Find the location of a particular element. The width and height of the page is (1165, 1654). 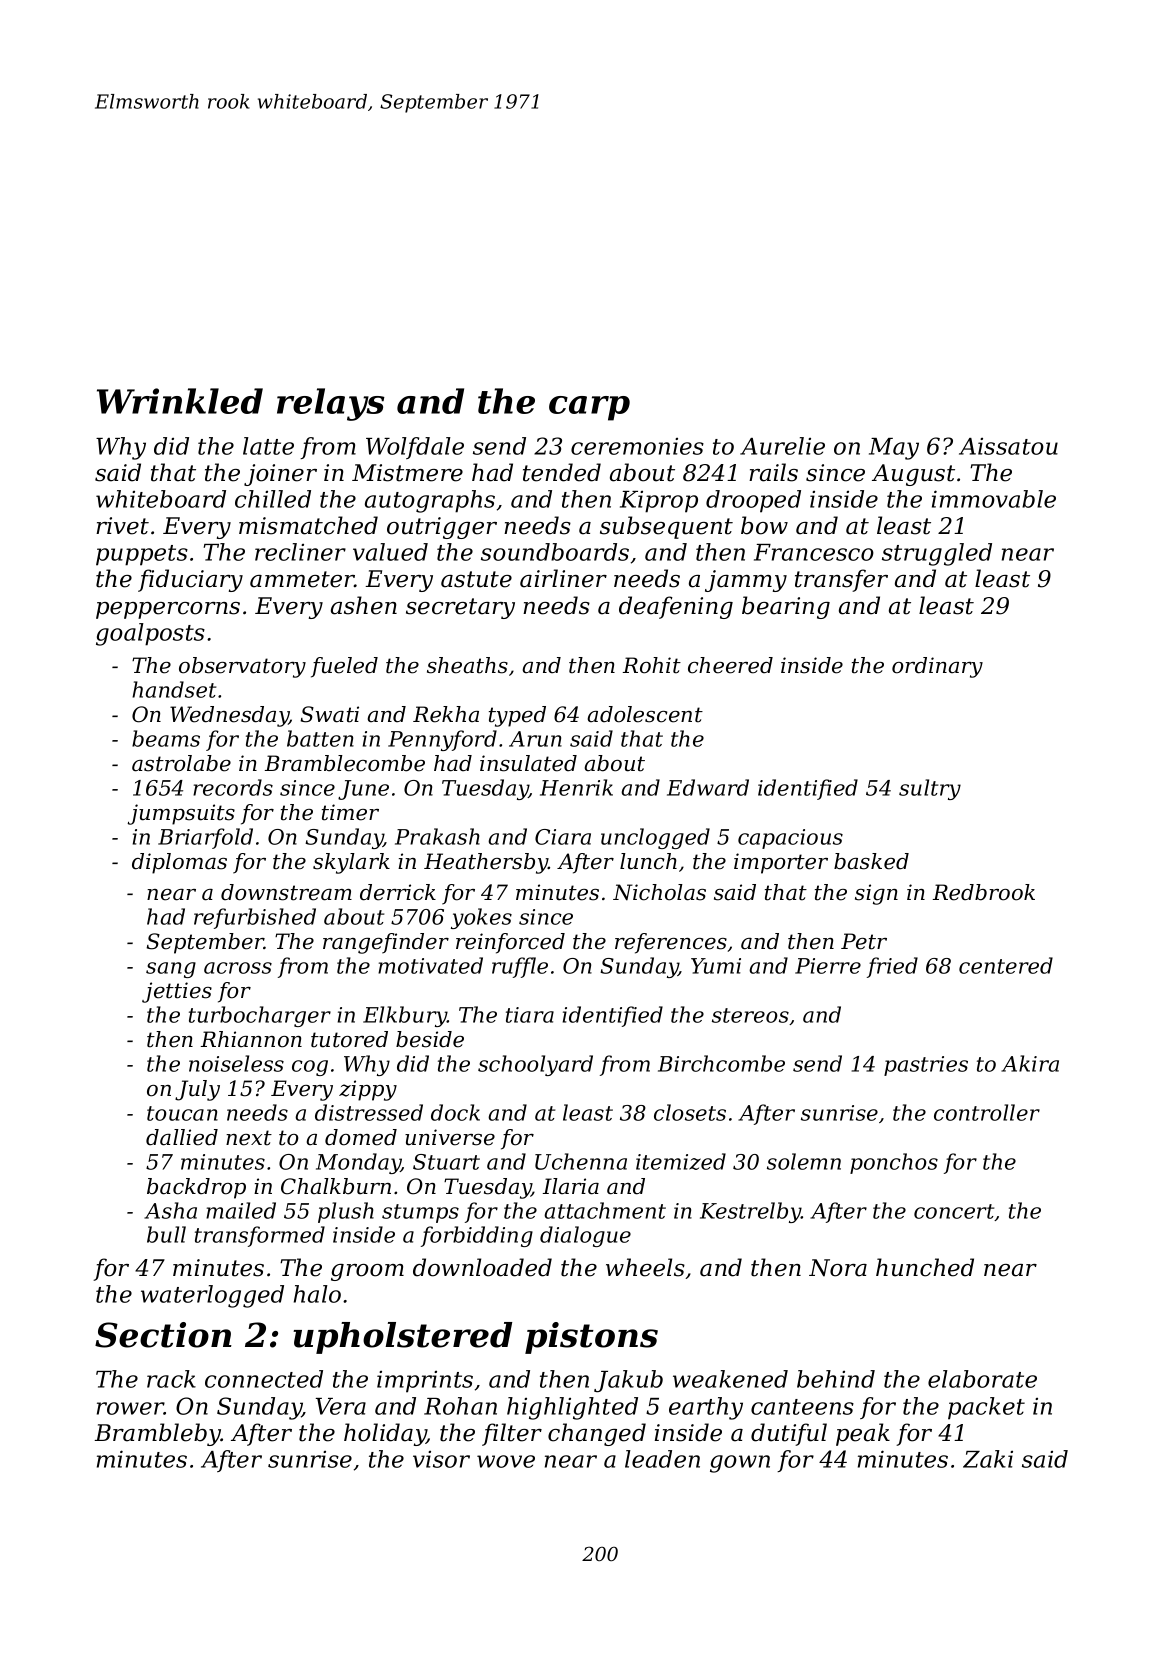

immovable is located at coordinates (994, 499).
